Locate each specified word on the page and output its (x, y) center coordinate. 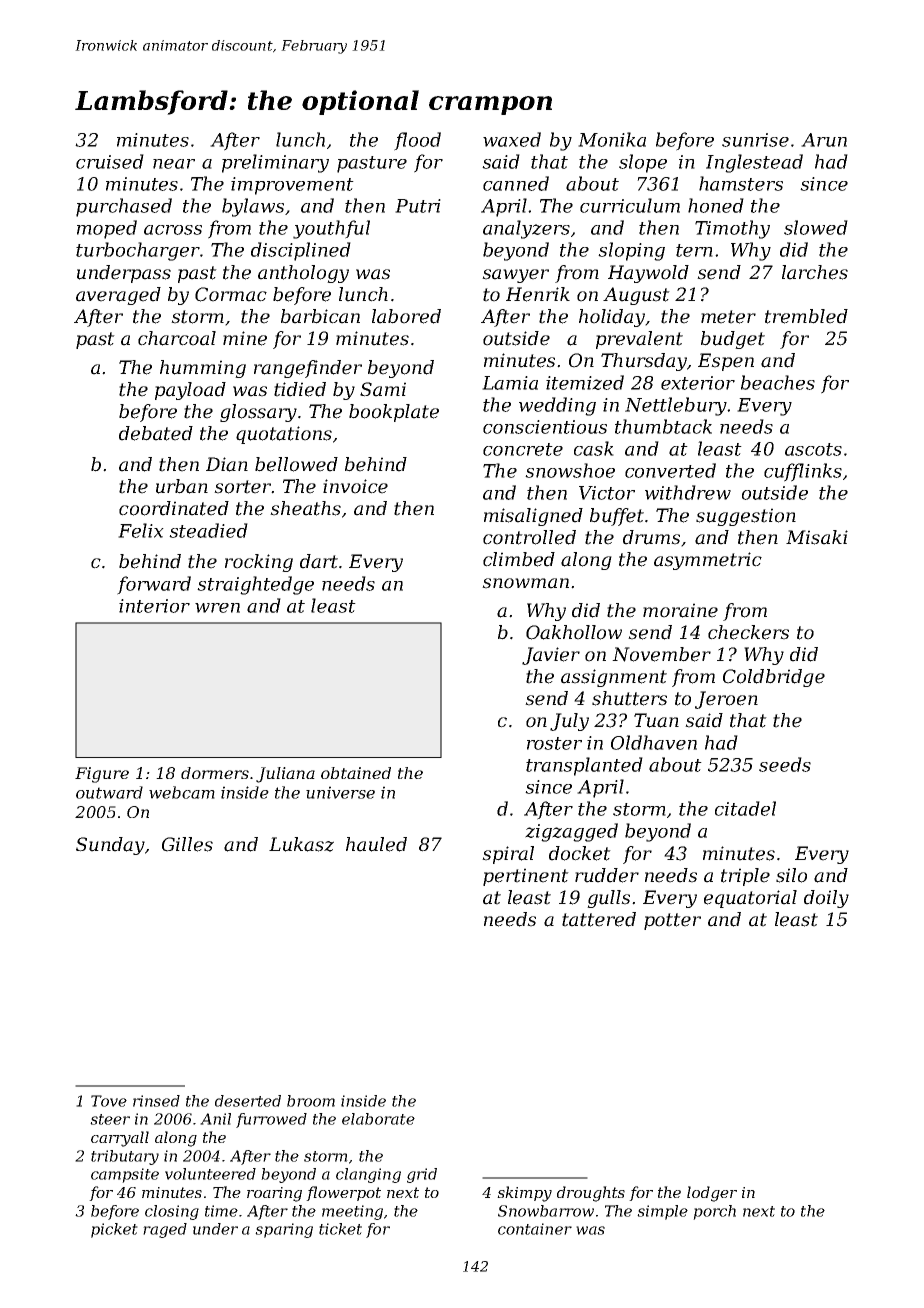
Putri (418, 206)
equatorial (750, 899)
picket (114, 1230)
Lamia (510, 383)
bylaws (253, 207)
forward (154, 585)
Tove (109, 1101)
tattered (599, 919)
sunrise (755, 140)
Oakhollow (574, 632)
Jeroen (726, 700)
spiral (508, 855)
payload (190, 391)
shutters (629, 698)
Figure (102, 775)
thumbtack (663, 426)
